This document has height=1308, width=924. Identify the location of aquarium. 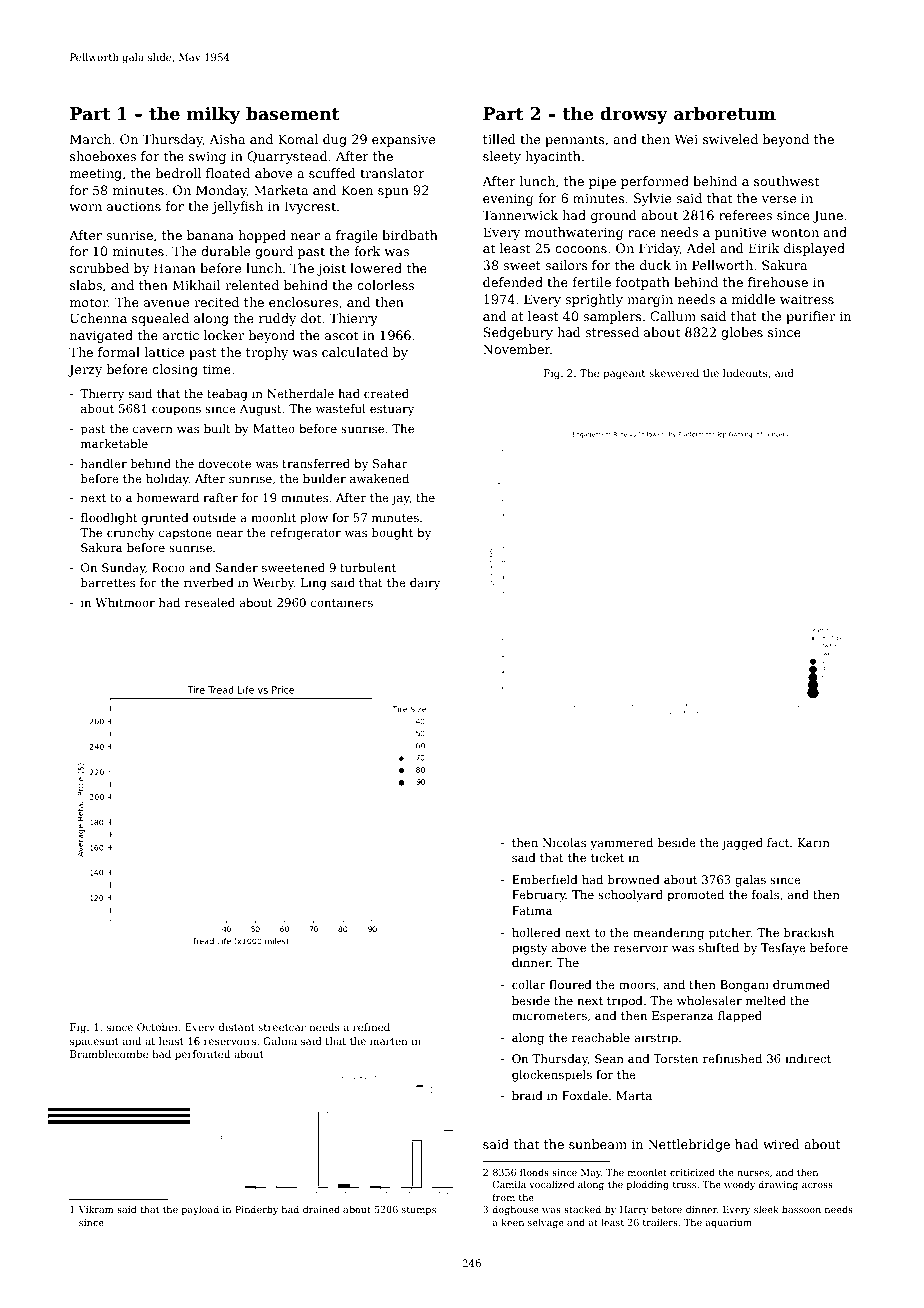
(729, 1223).
